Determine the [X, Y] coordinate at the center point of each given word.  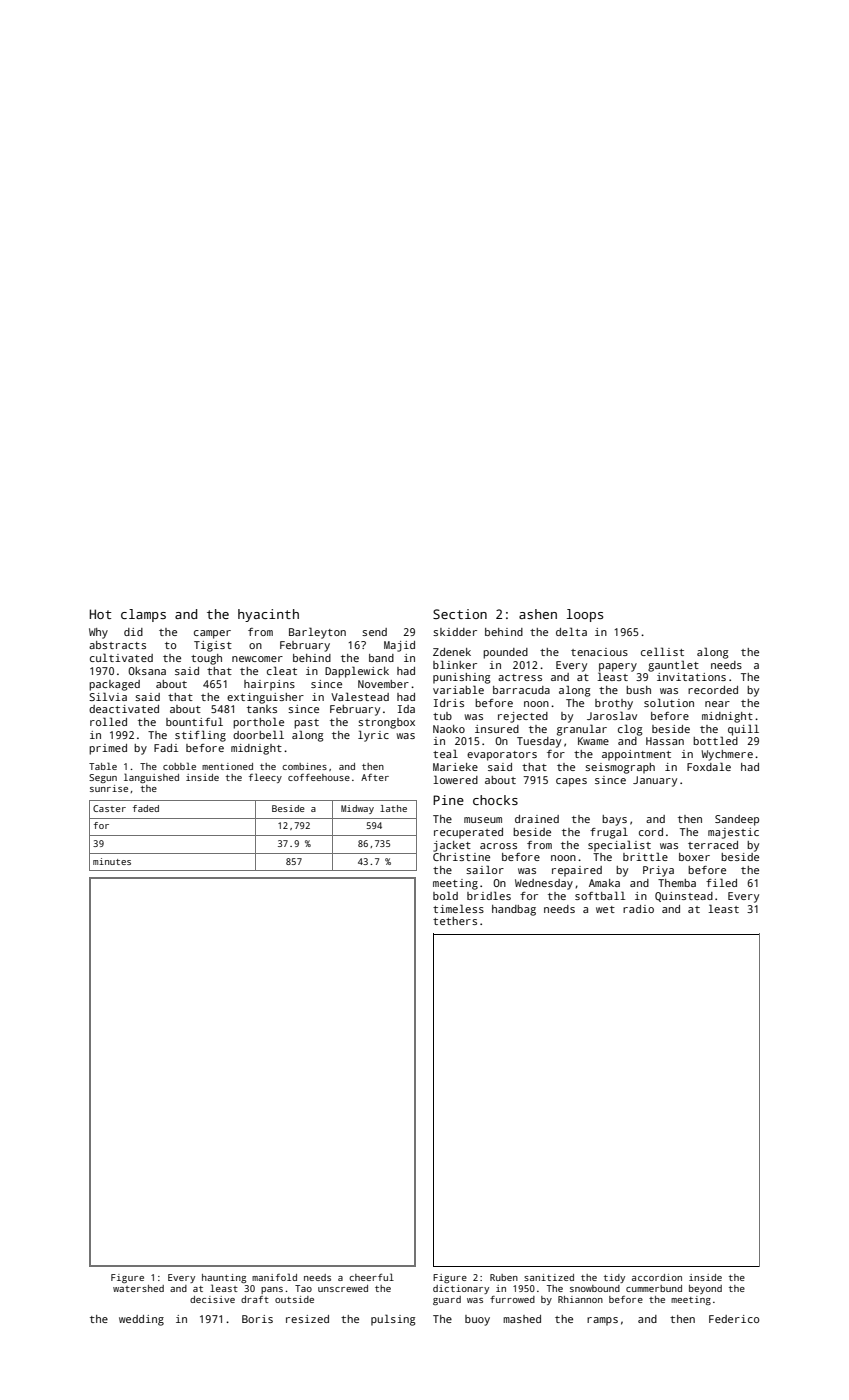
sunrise [109, 788]
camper [212, 634]
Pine [448, 800]
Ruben [504, 1277]
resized [307, 1319]
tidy [614, 1278]
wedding [141, 1320]
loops [585, 615]
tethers [455, 921]
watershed [138, 1288]
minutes [112, 861]
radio [638, 909]
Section [460, 614]
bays [614, 820]
